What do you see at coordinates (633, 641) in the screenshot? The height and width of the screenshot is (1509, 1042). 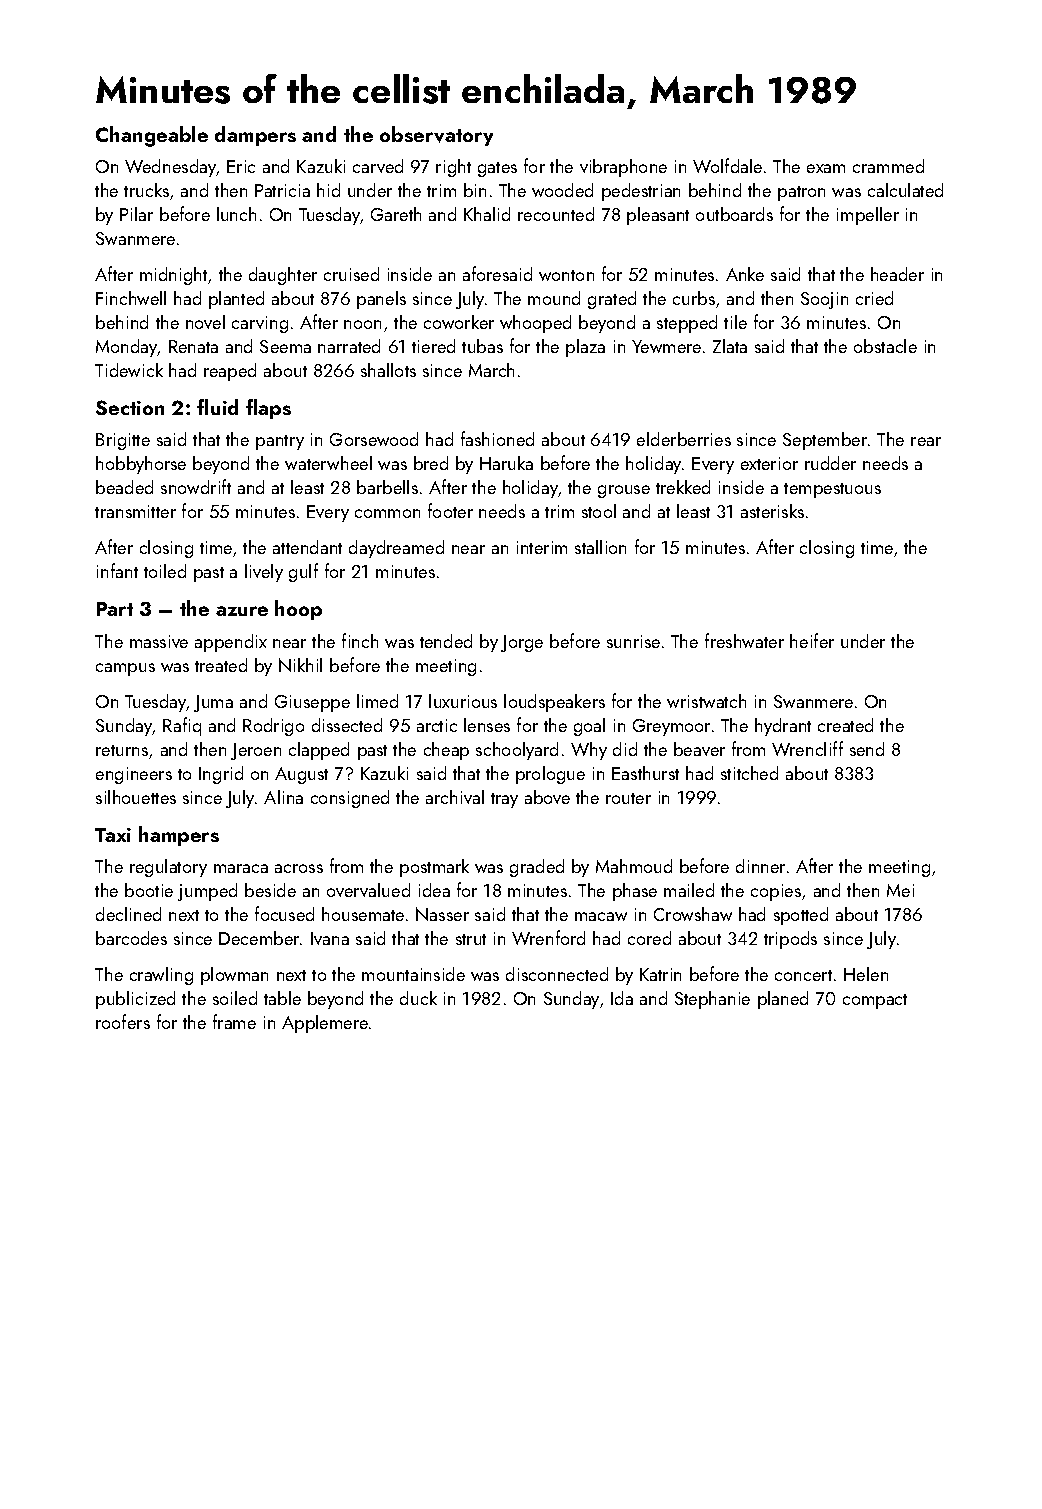 I see `sunrise` at bounding box center [633, 641].
